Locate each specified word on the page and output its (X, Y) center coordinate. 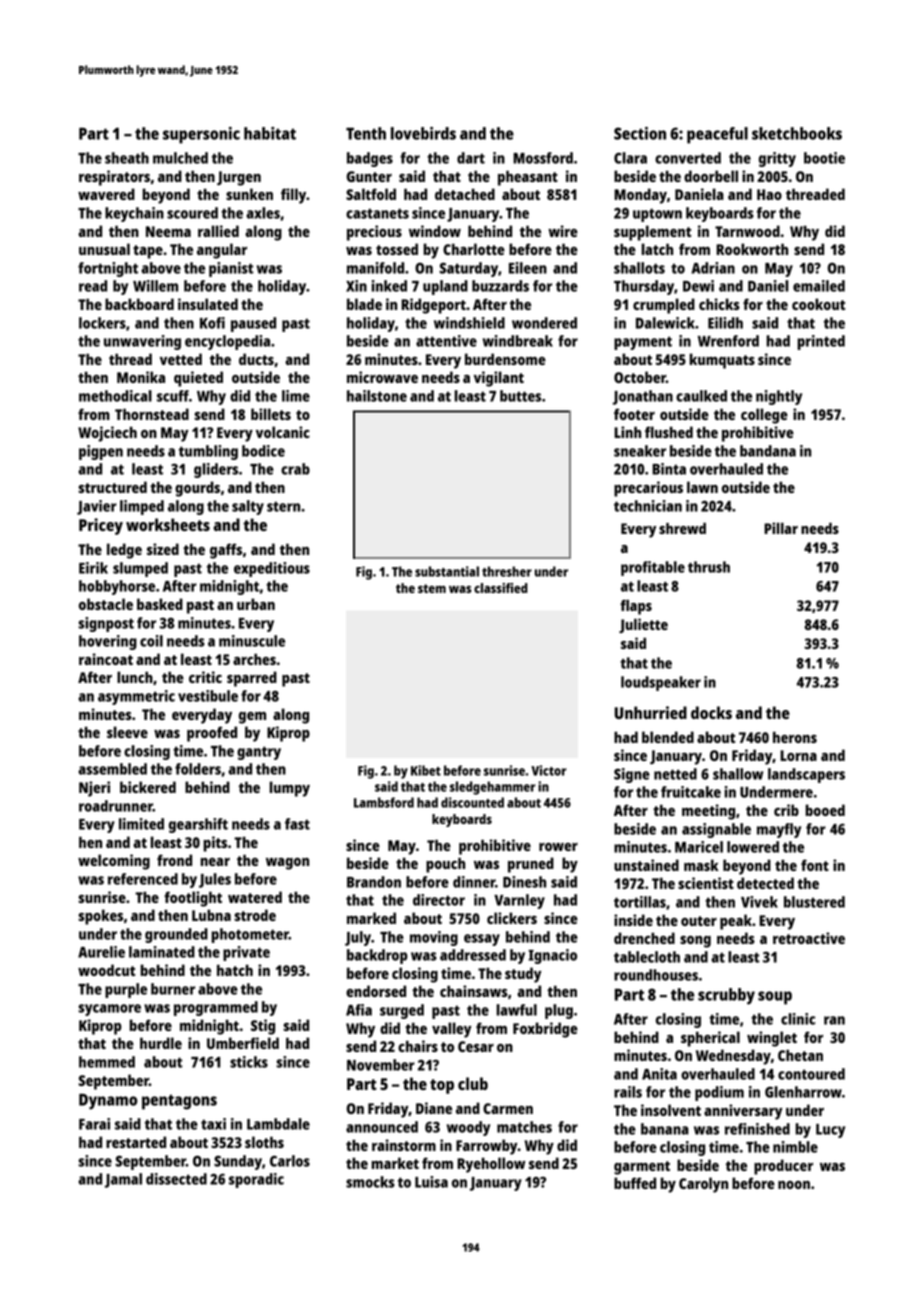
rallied (218, 231)
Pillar (781, 528)
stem (432, 588)
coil (151, 641)
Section (640, 133)
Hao (769, 194)
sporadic (256, 1180)
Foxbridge (545, 1030)
